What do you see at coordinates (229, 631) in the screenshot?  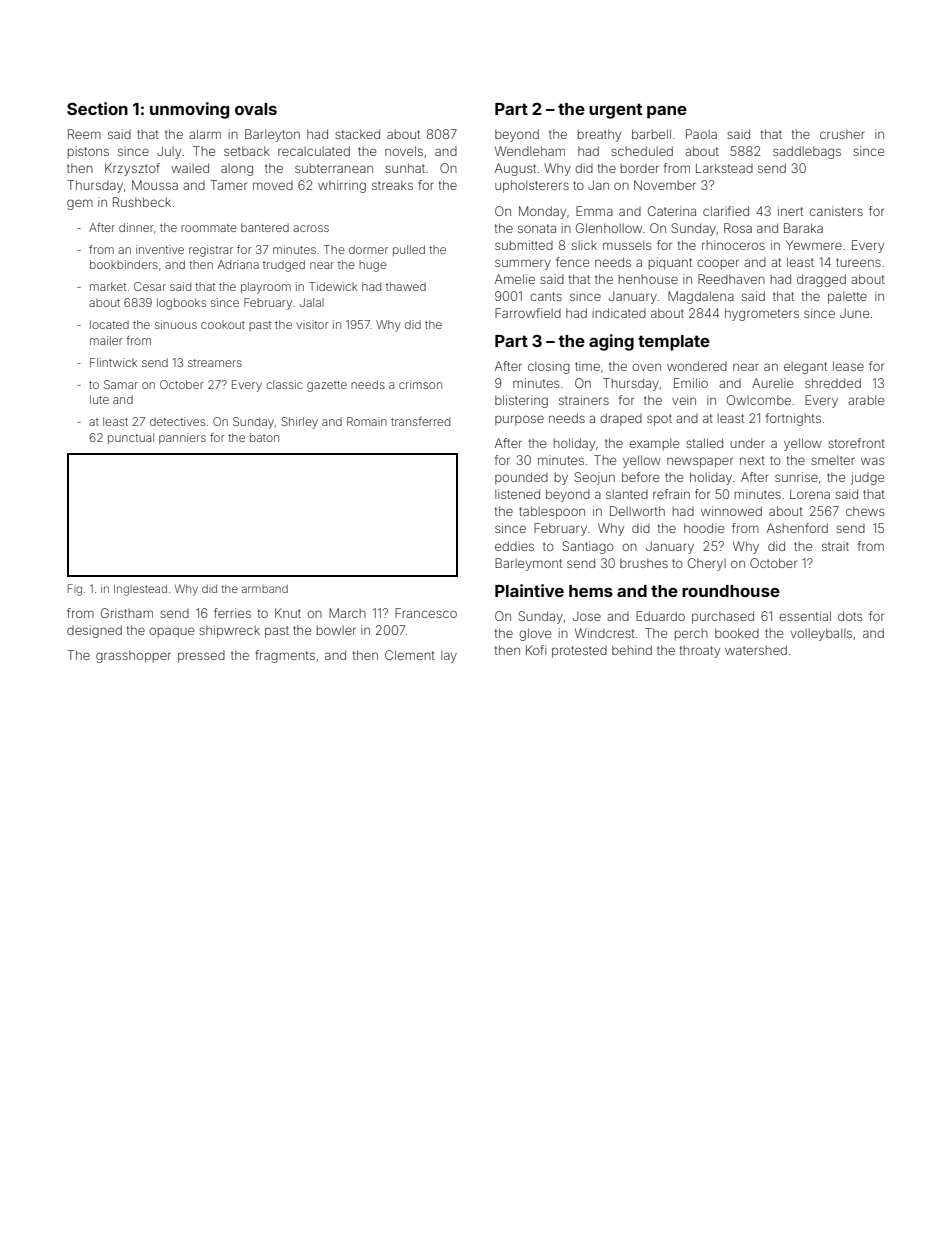 I see `shipwreck` at bounding box center [229, 631].
